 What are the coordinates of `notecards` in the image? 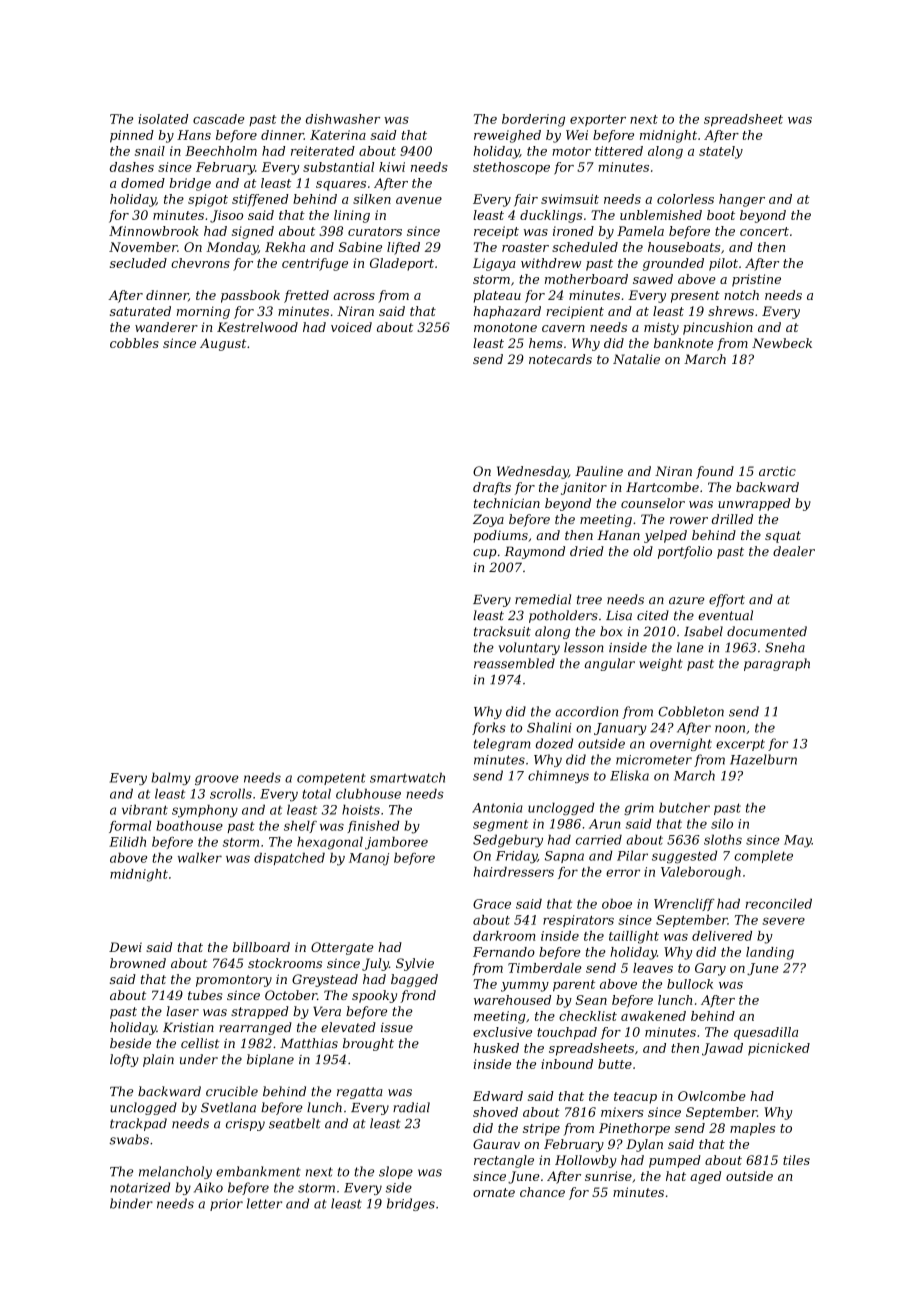 It's located at (560, 359).
